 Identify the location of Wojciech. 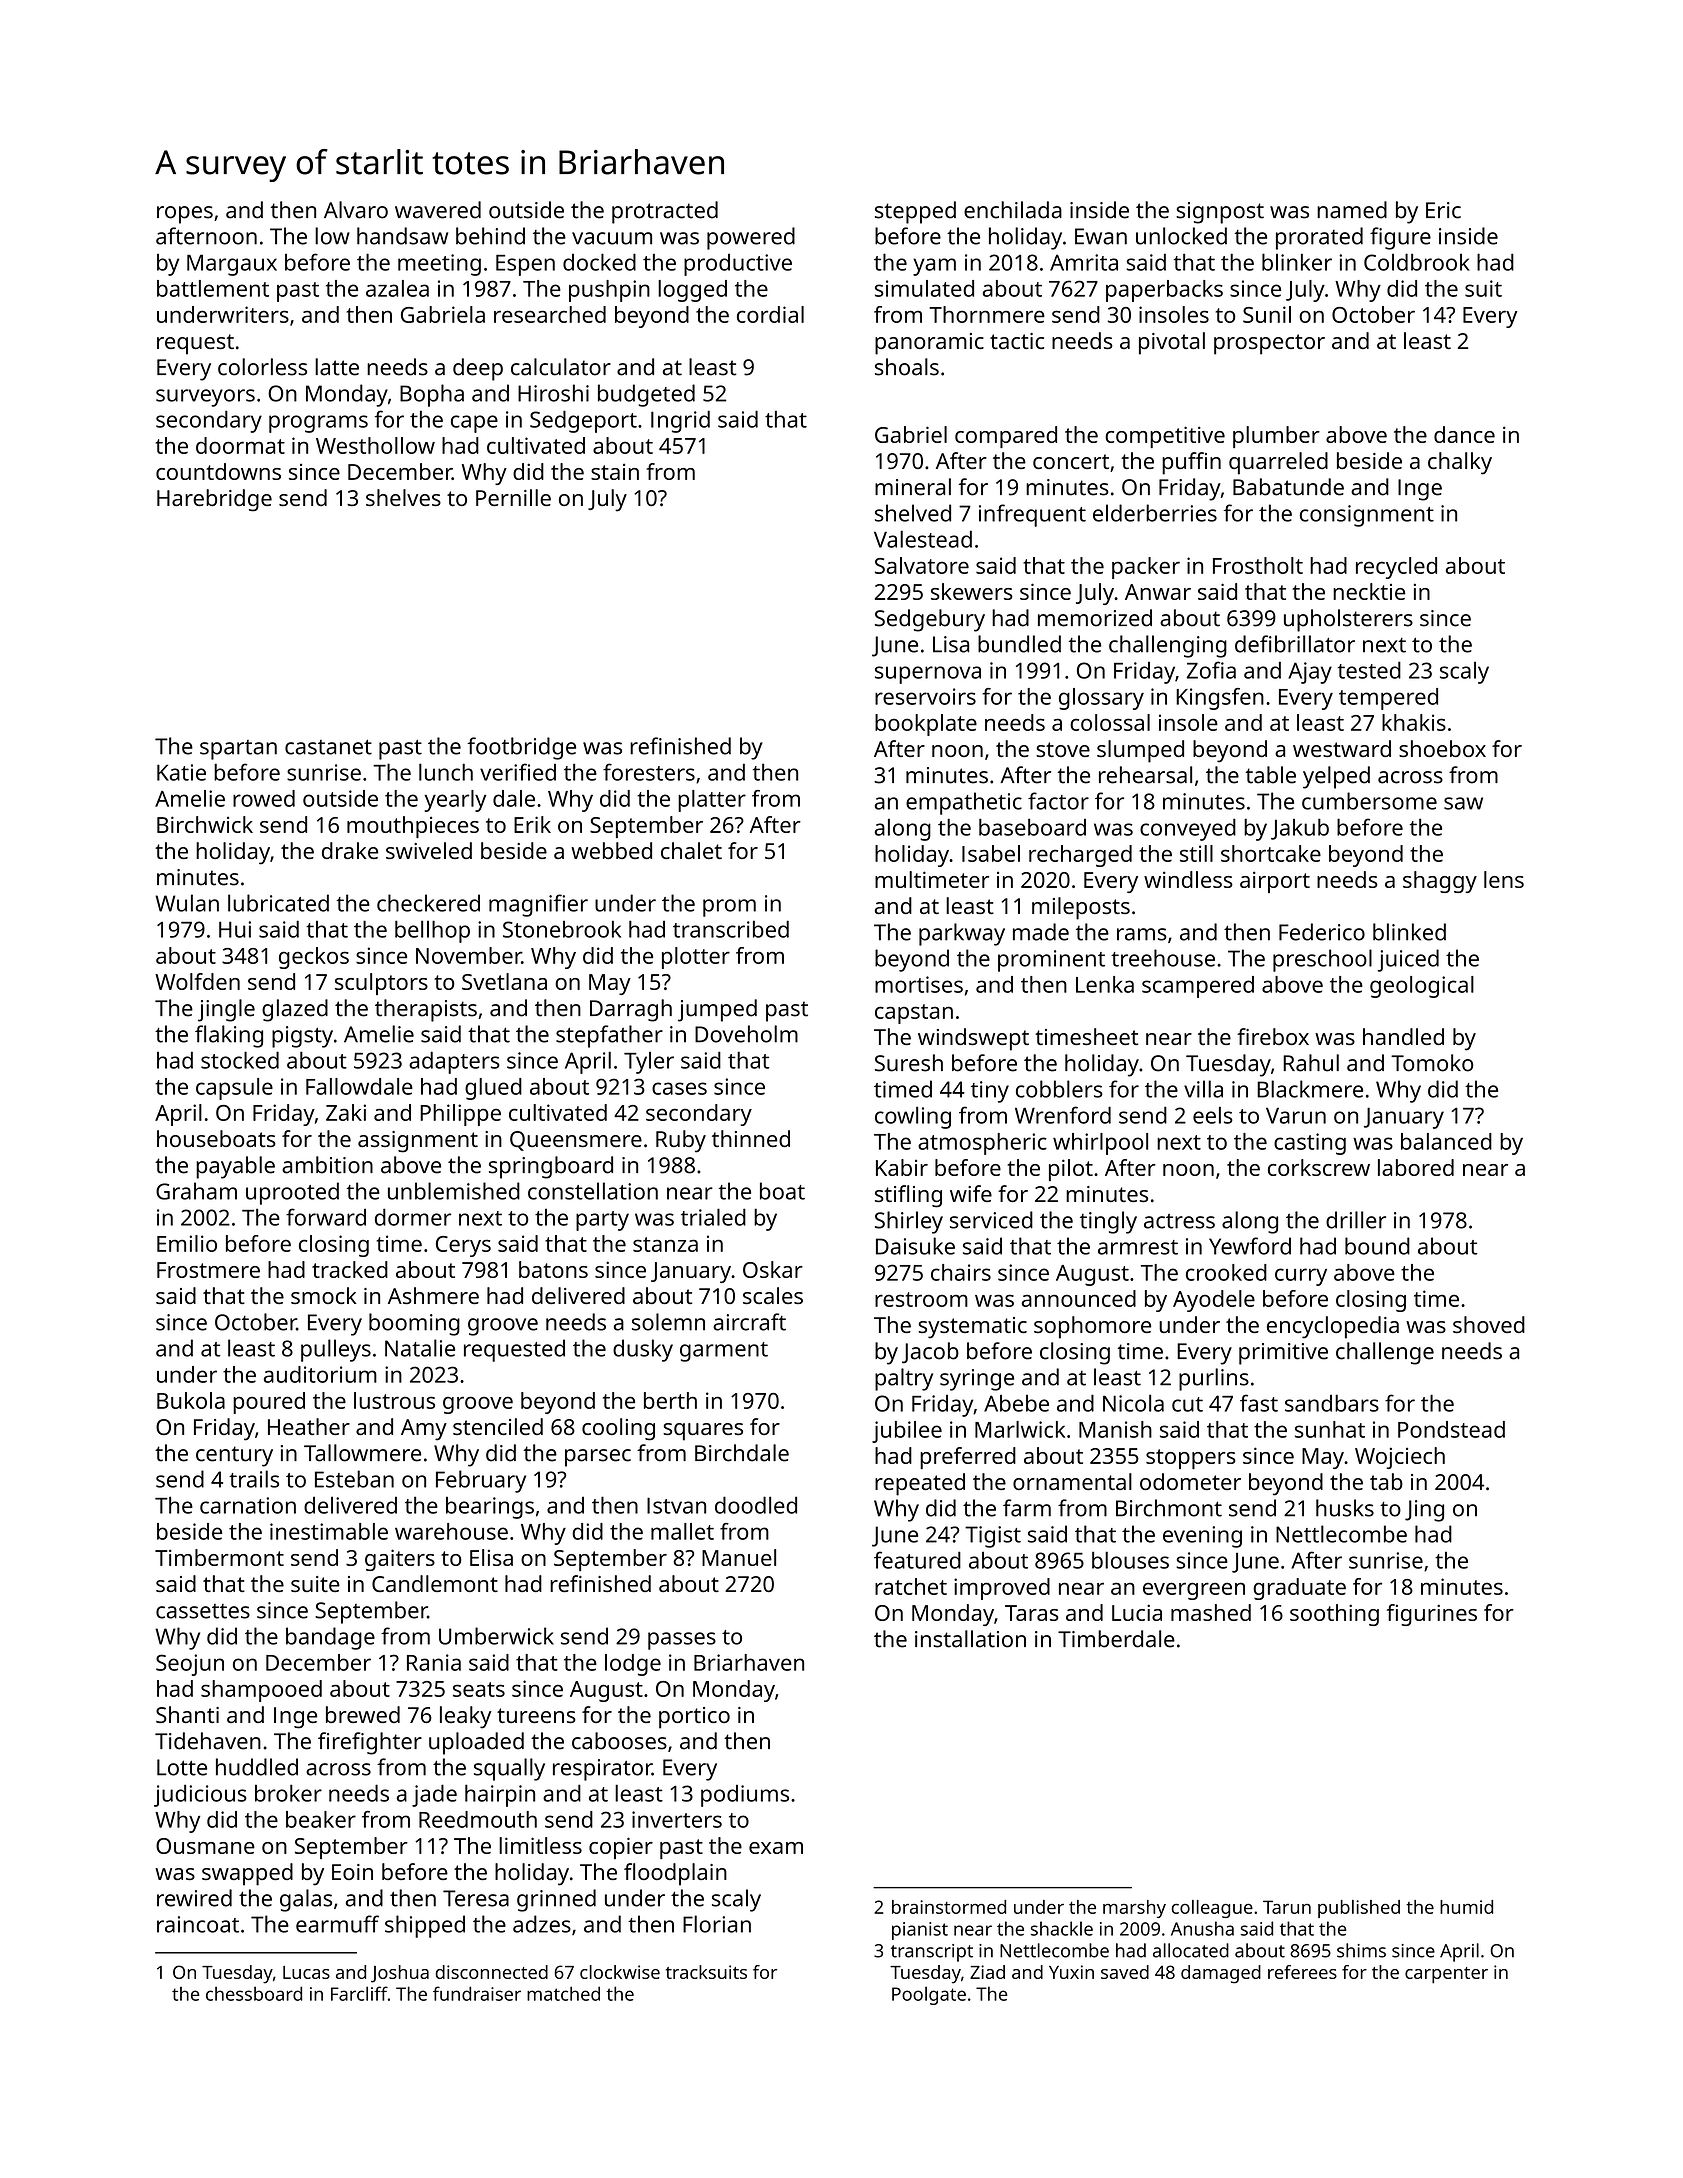
(1400, 1458).
